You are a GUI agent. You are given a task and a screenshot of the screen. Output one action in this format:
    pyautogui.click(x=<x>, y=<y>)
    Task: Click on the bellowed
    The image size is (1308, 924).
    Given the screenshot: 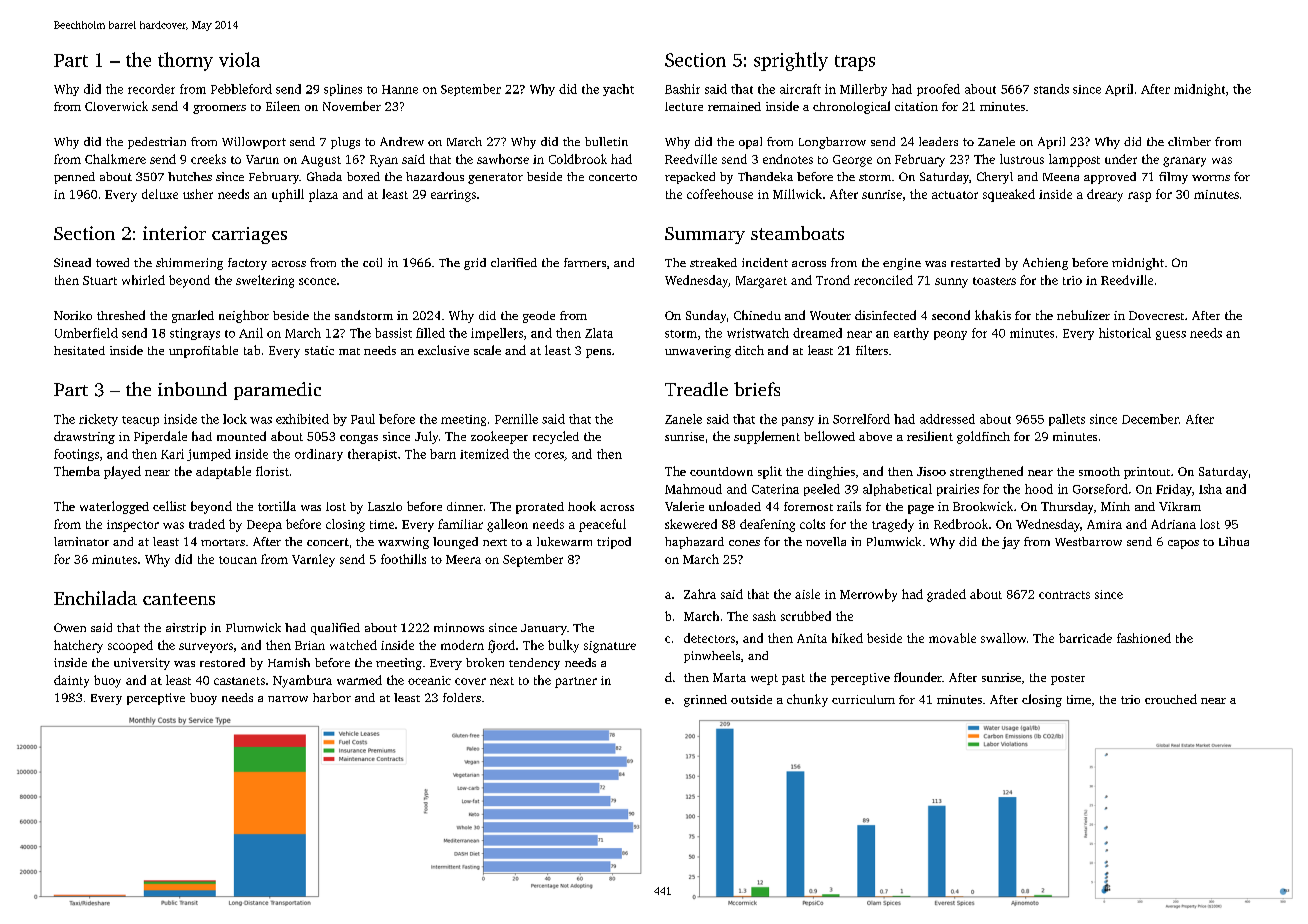 What is the action you would take?
    pyautogui.click(x=829, y=436)
